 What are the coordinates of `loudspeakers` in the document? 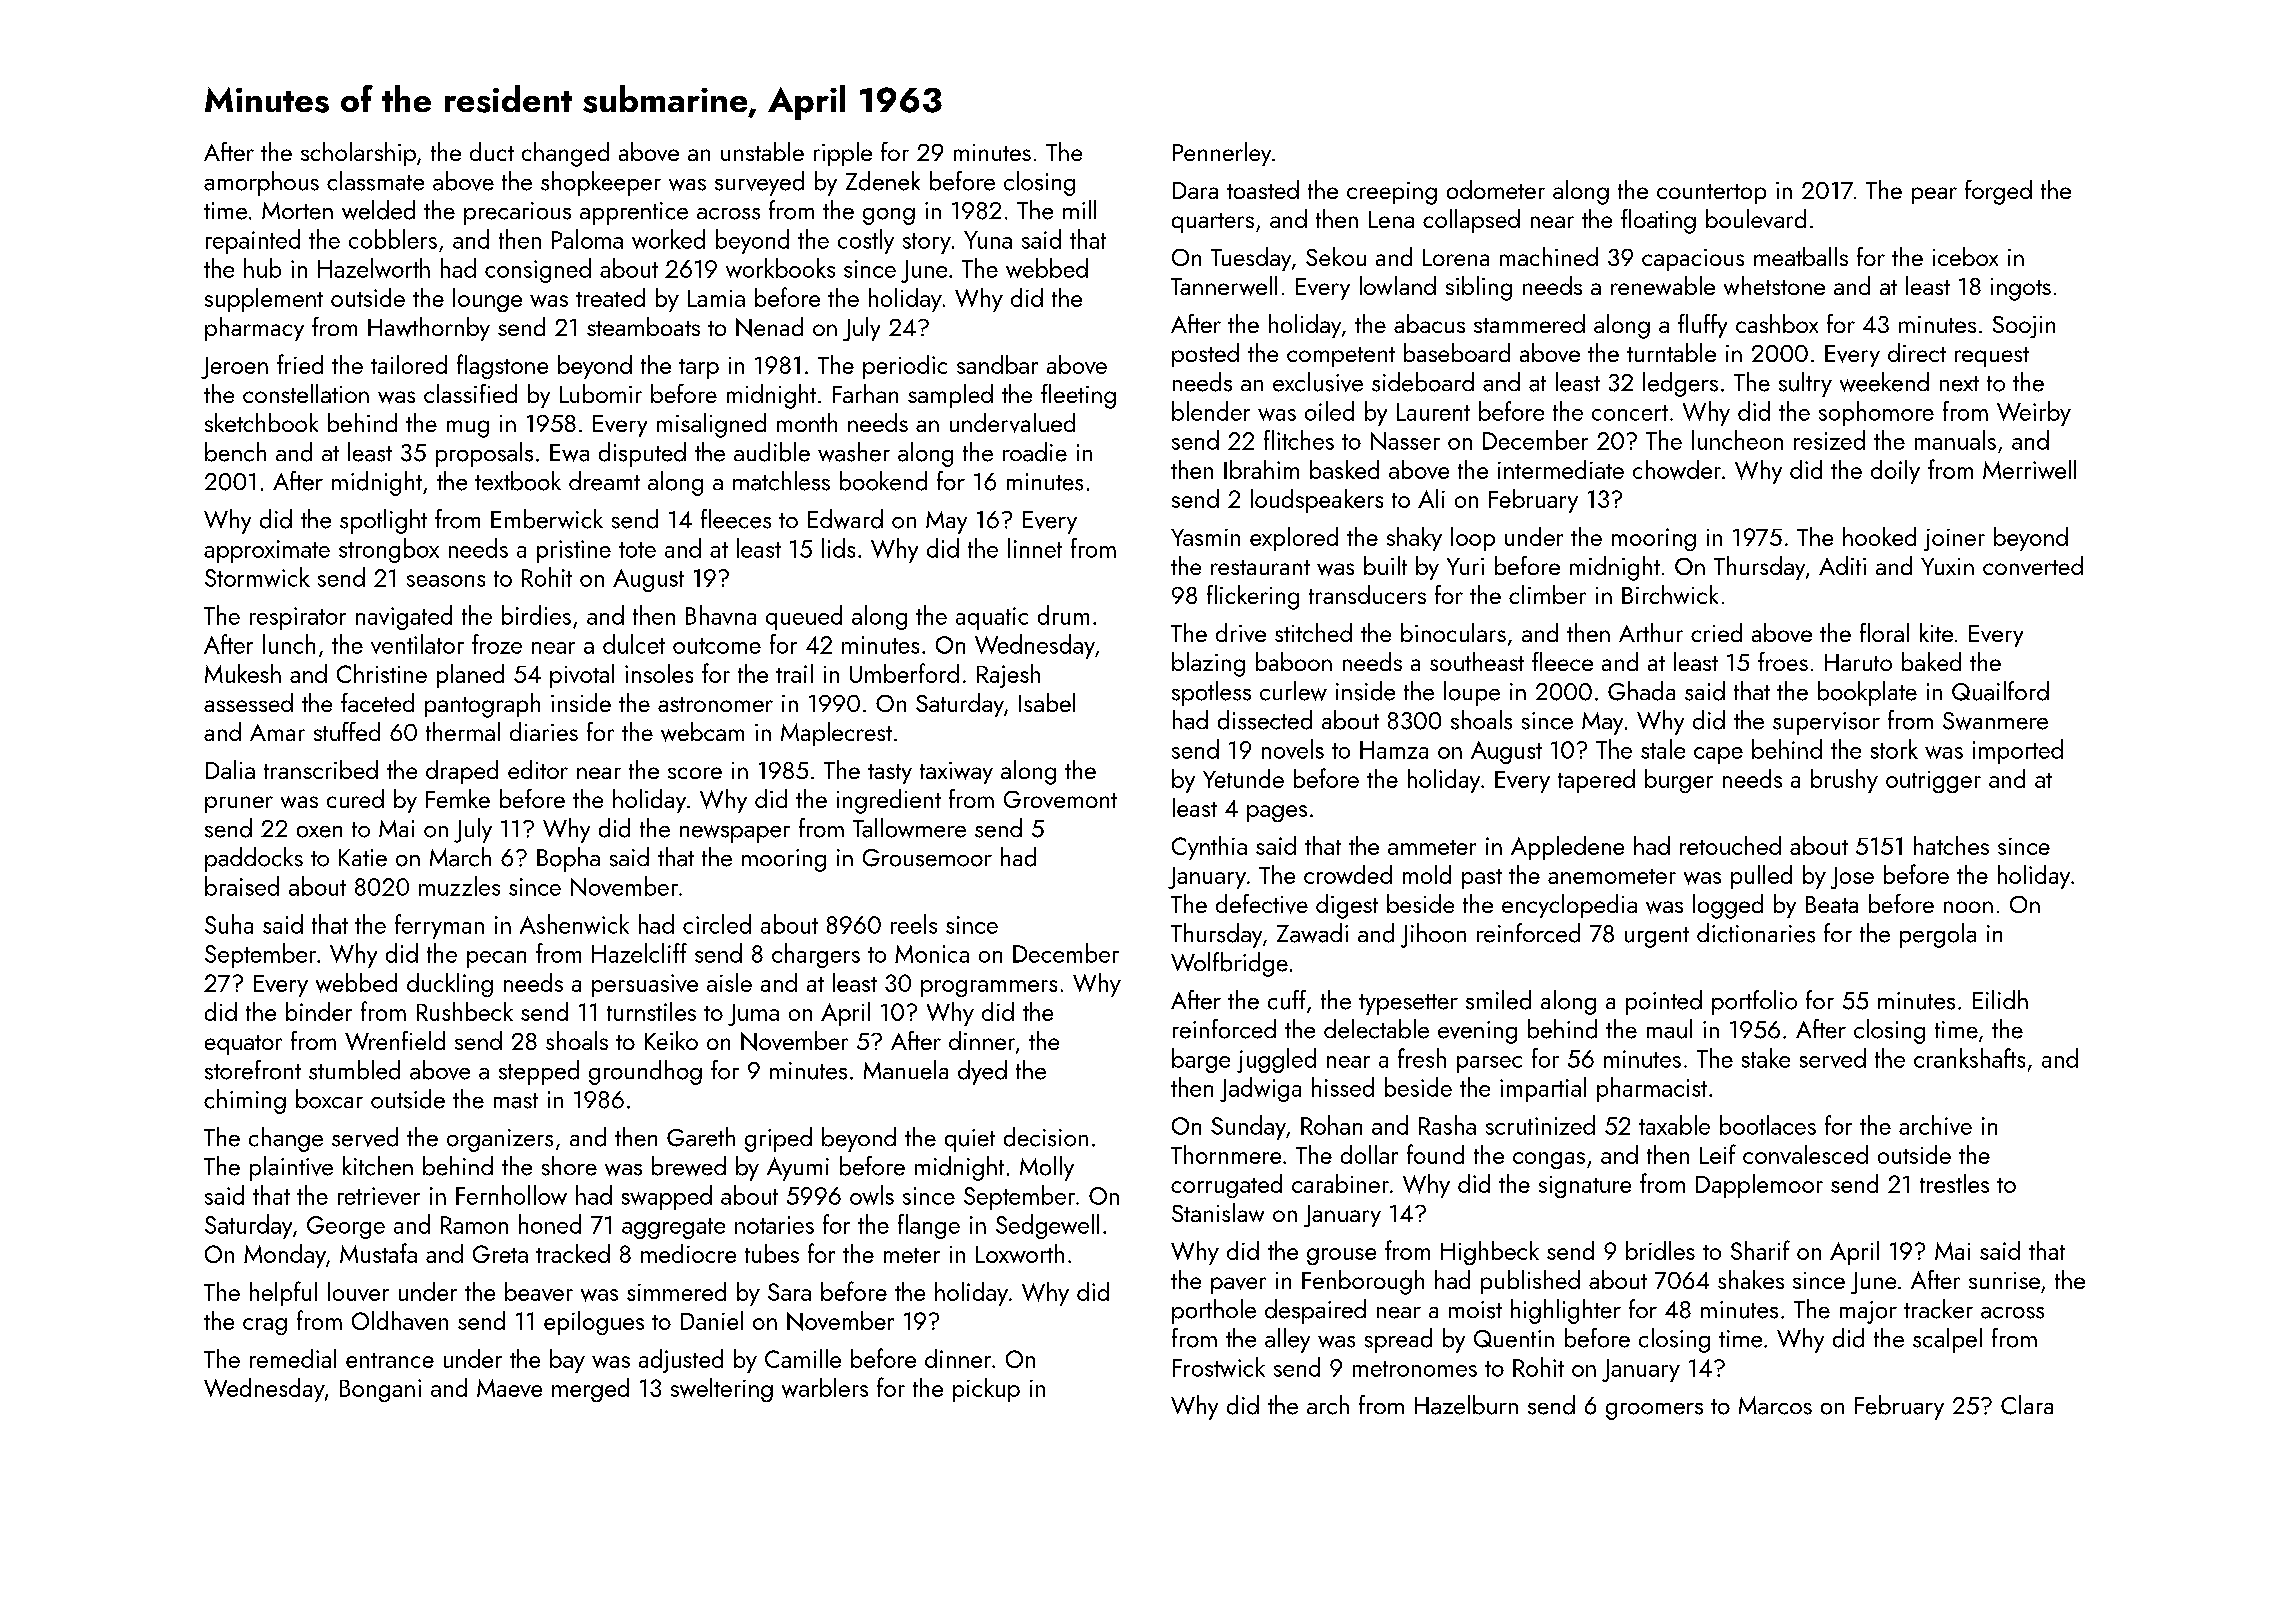 It's located at (1317, 501).
